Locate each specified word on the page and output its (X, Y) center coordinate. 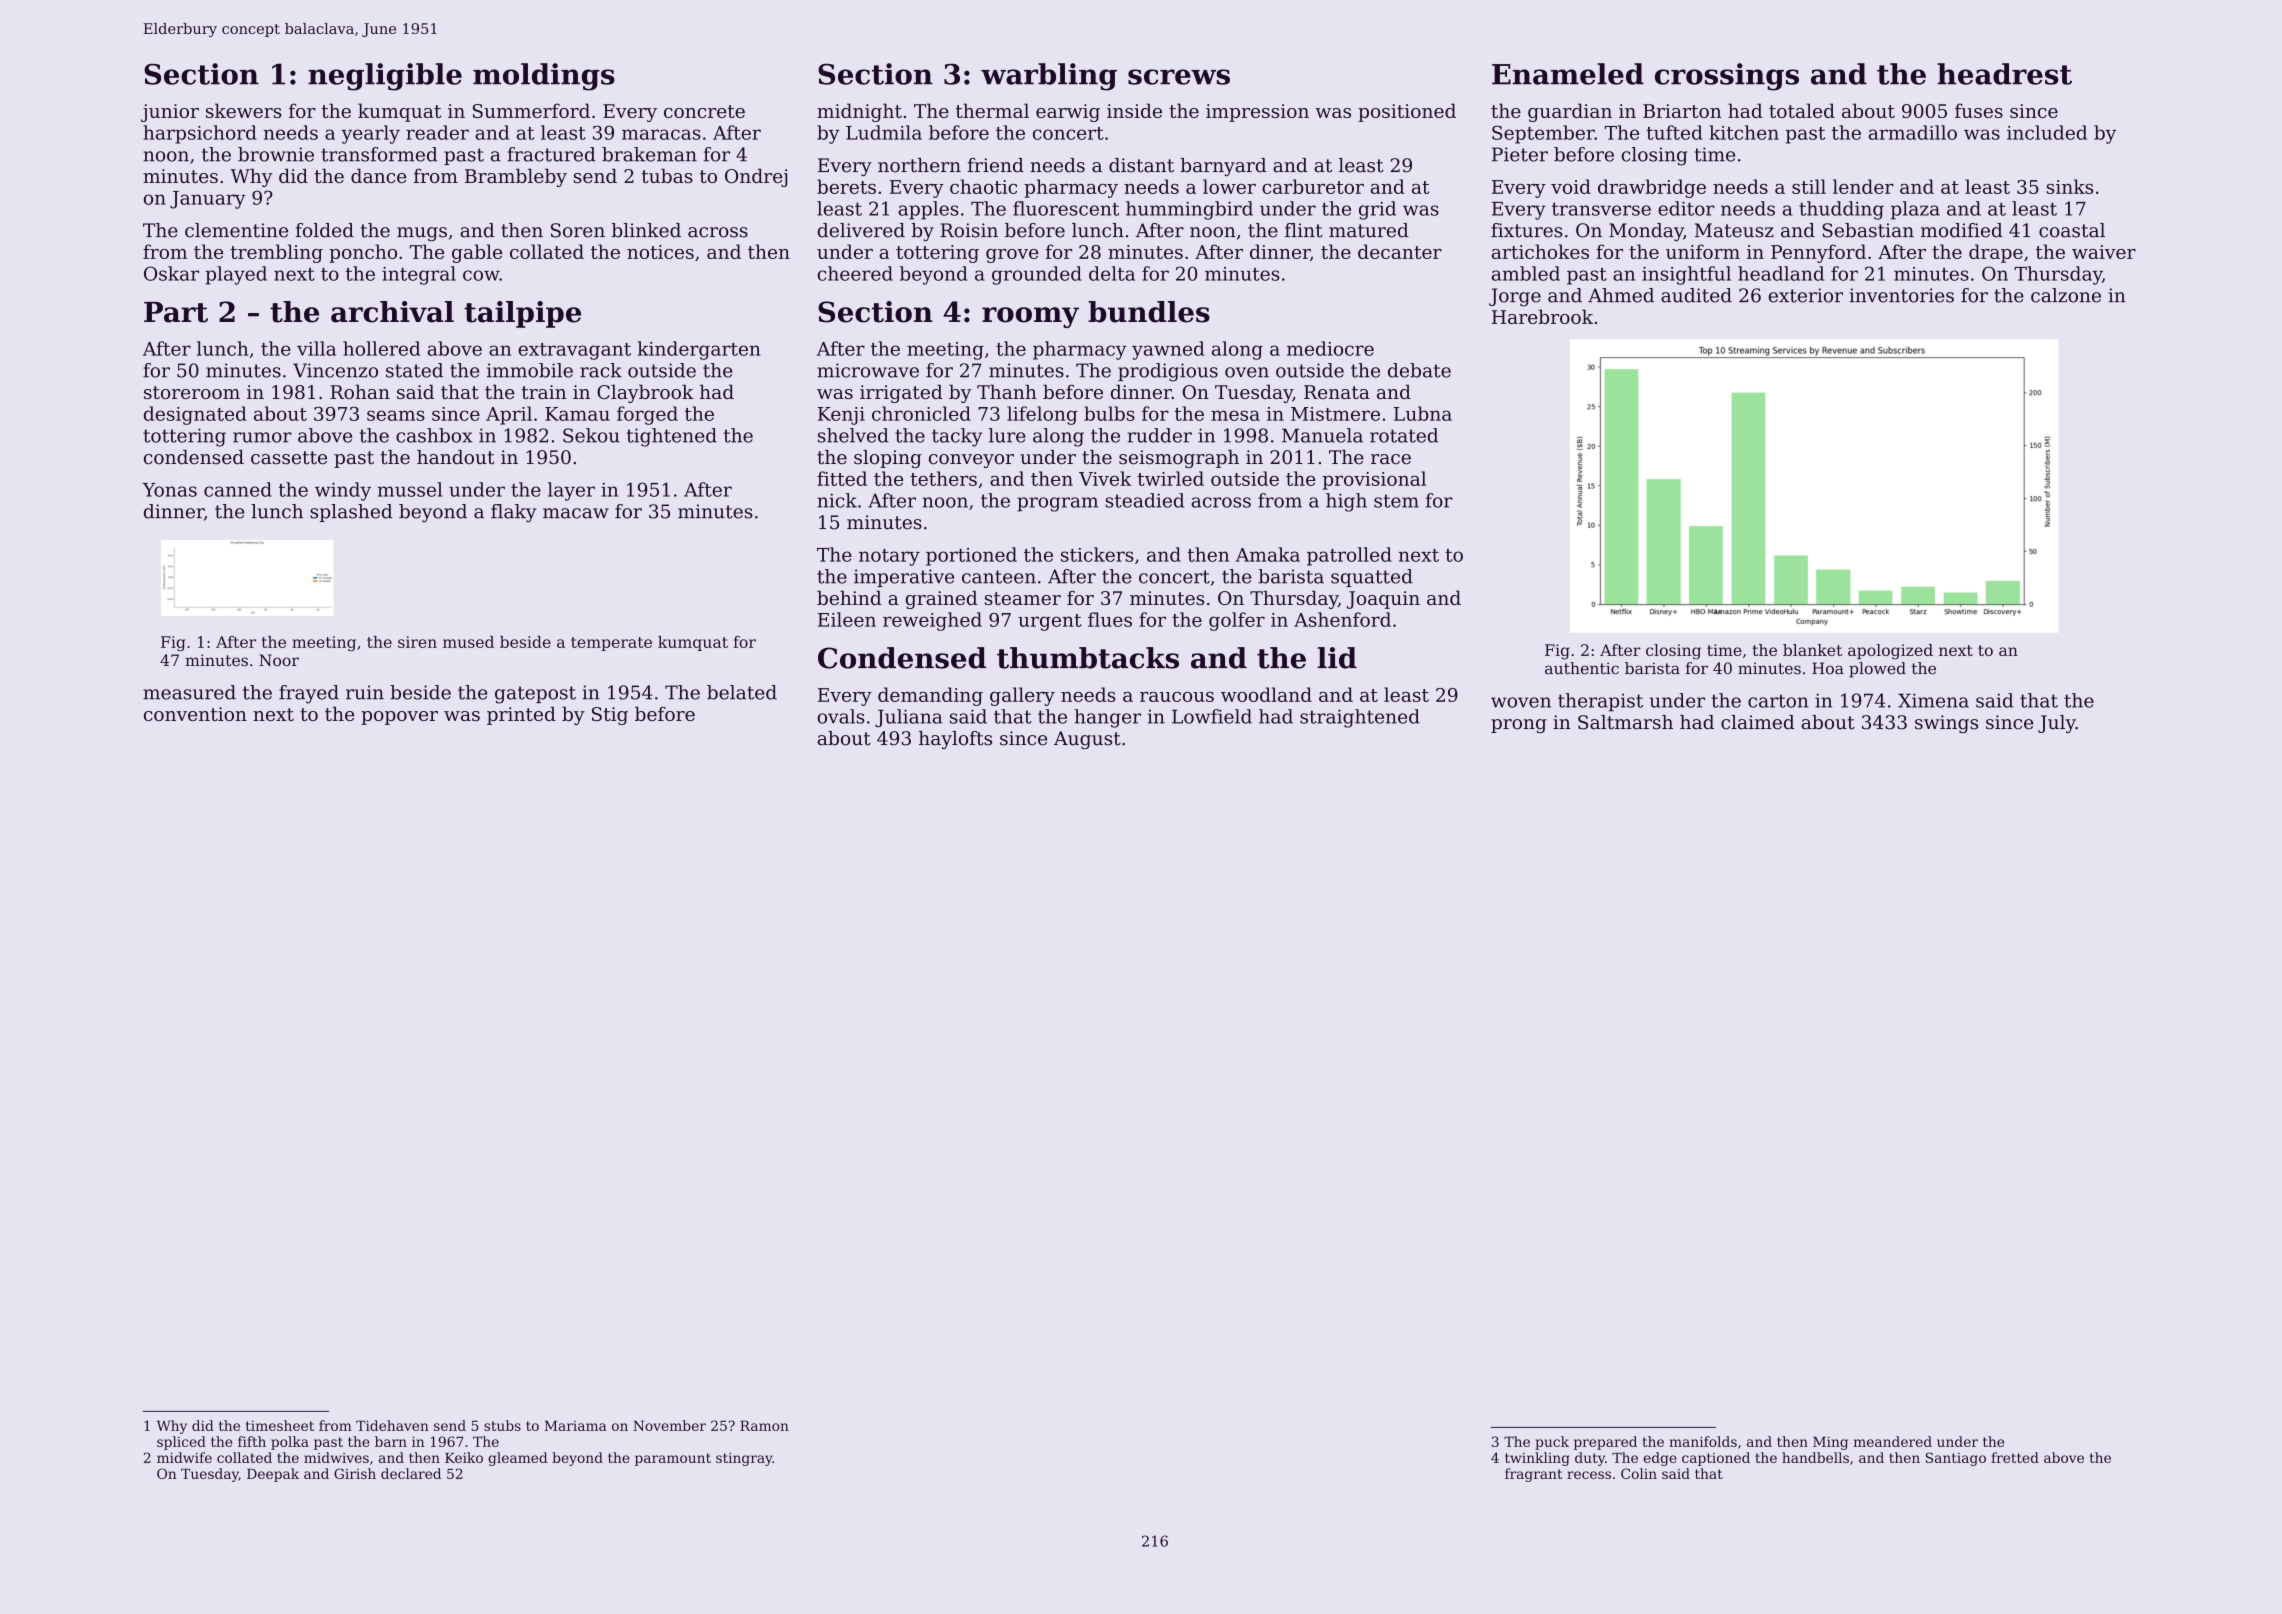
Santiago (1956, 1459)
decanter (1400, 251)
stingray (744, 1459)
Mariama (575, 1425)
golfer (1237, 621)
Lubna (1423, 413)
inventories (1901, 295)
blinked (646, 230)
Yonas (169, 490)
